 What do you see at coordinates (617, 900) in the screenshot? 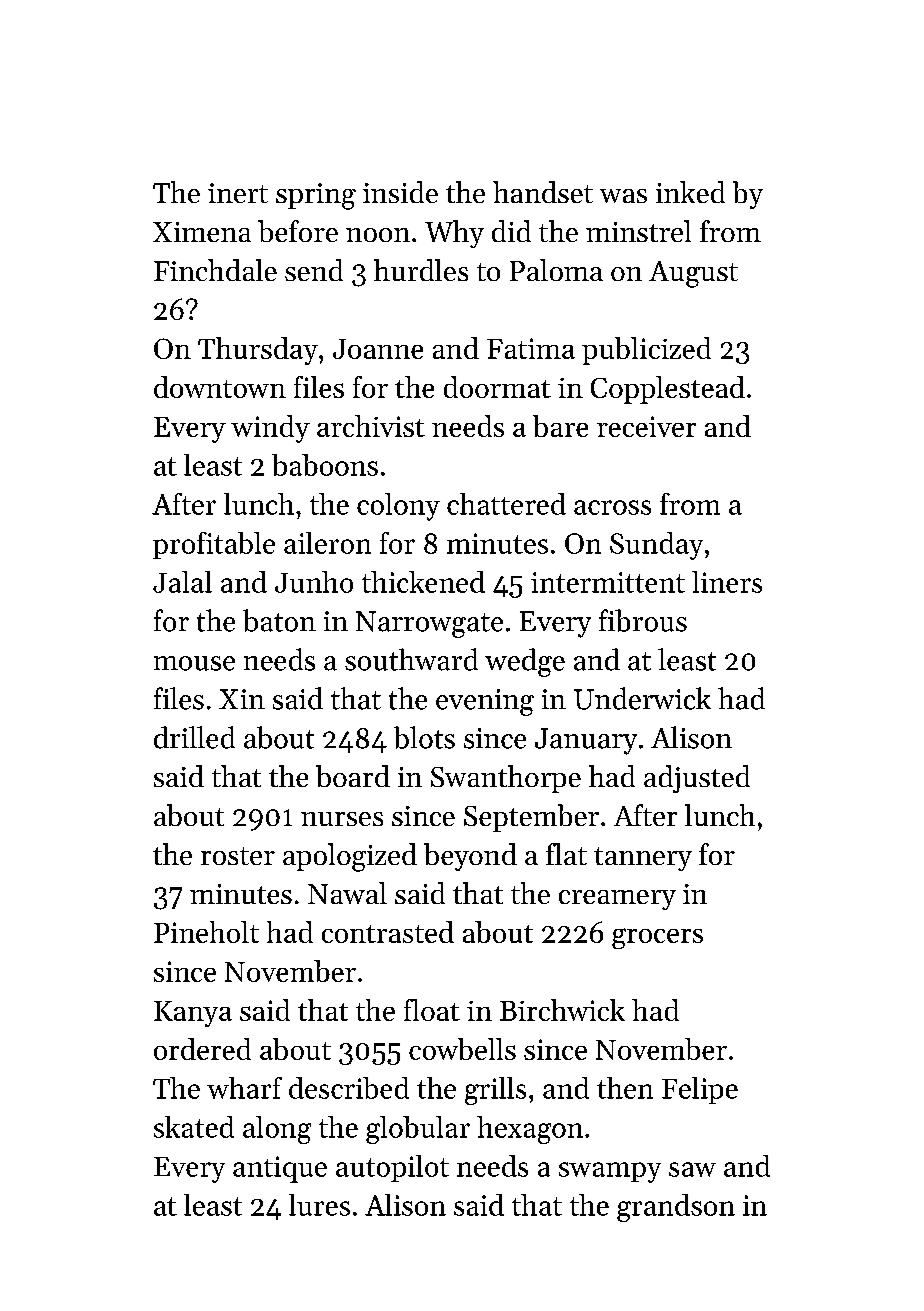
I see `creamery` at bounding box center [617, 900].
